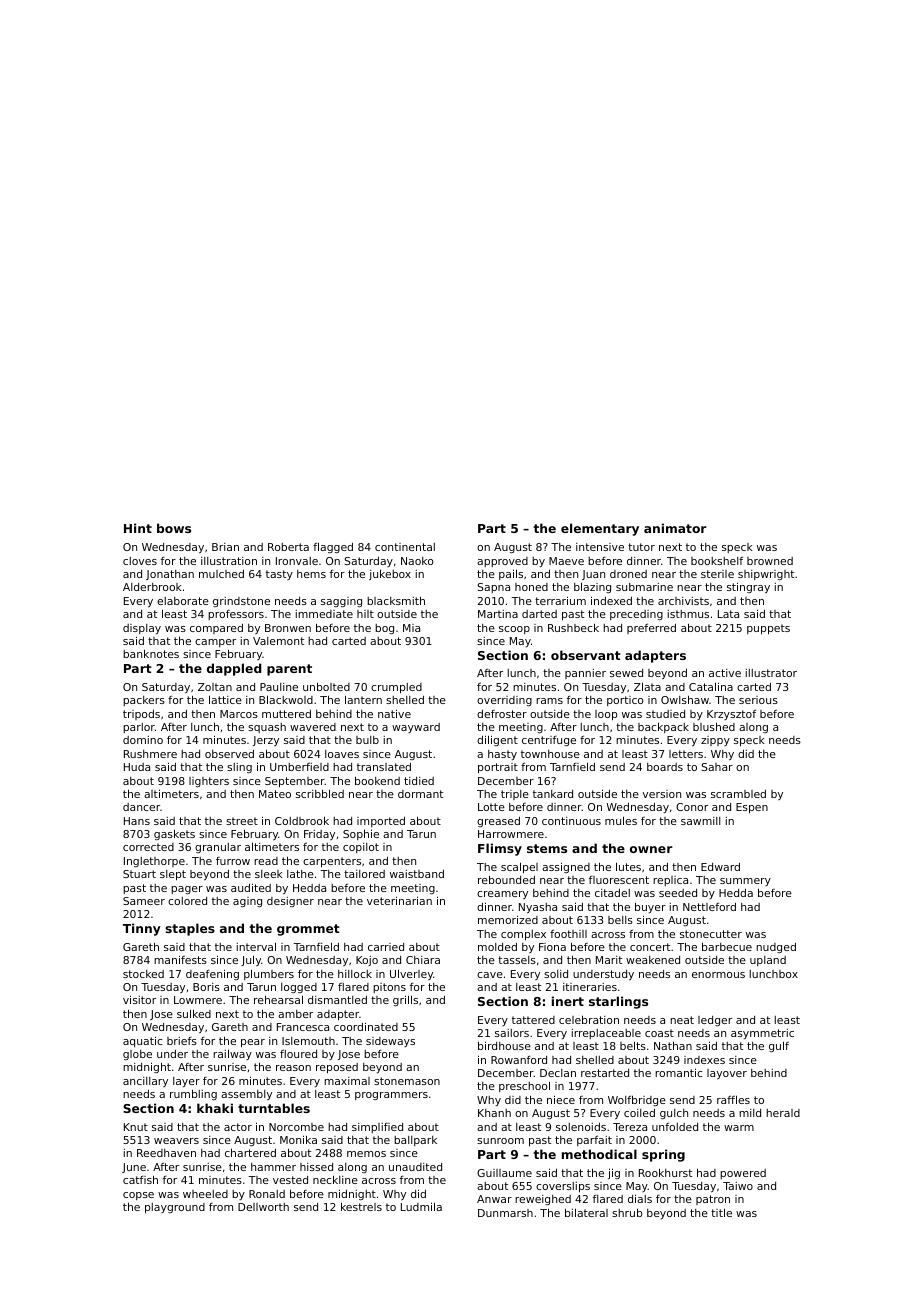  Describe the element at coordinates (721, 1212) in the page. I see `title` at that location.
